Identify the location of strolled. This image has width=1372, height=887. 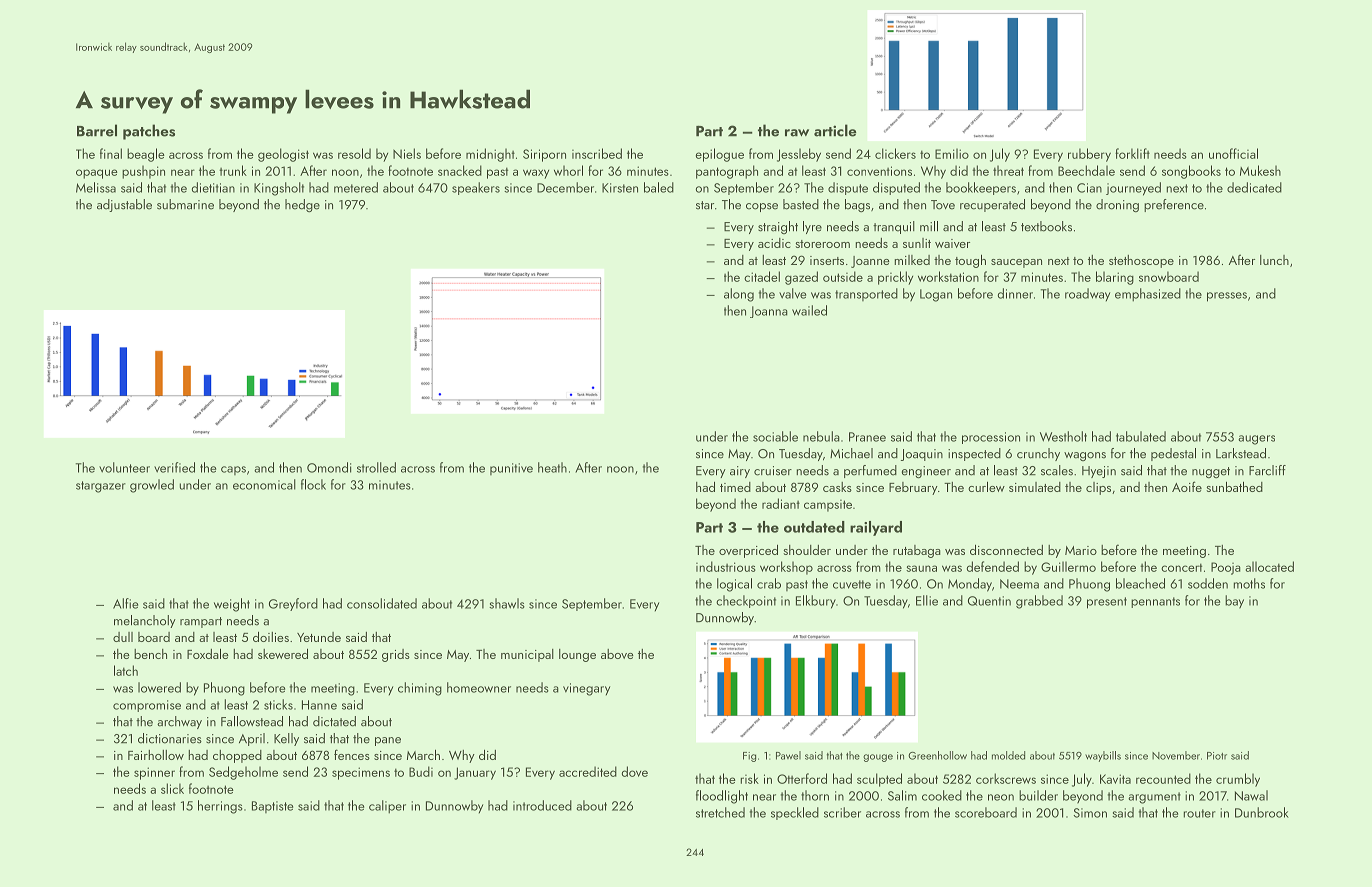
(376, 467).
